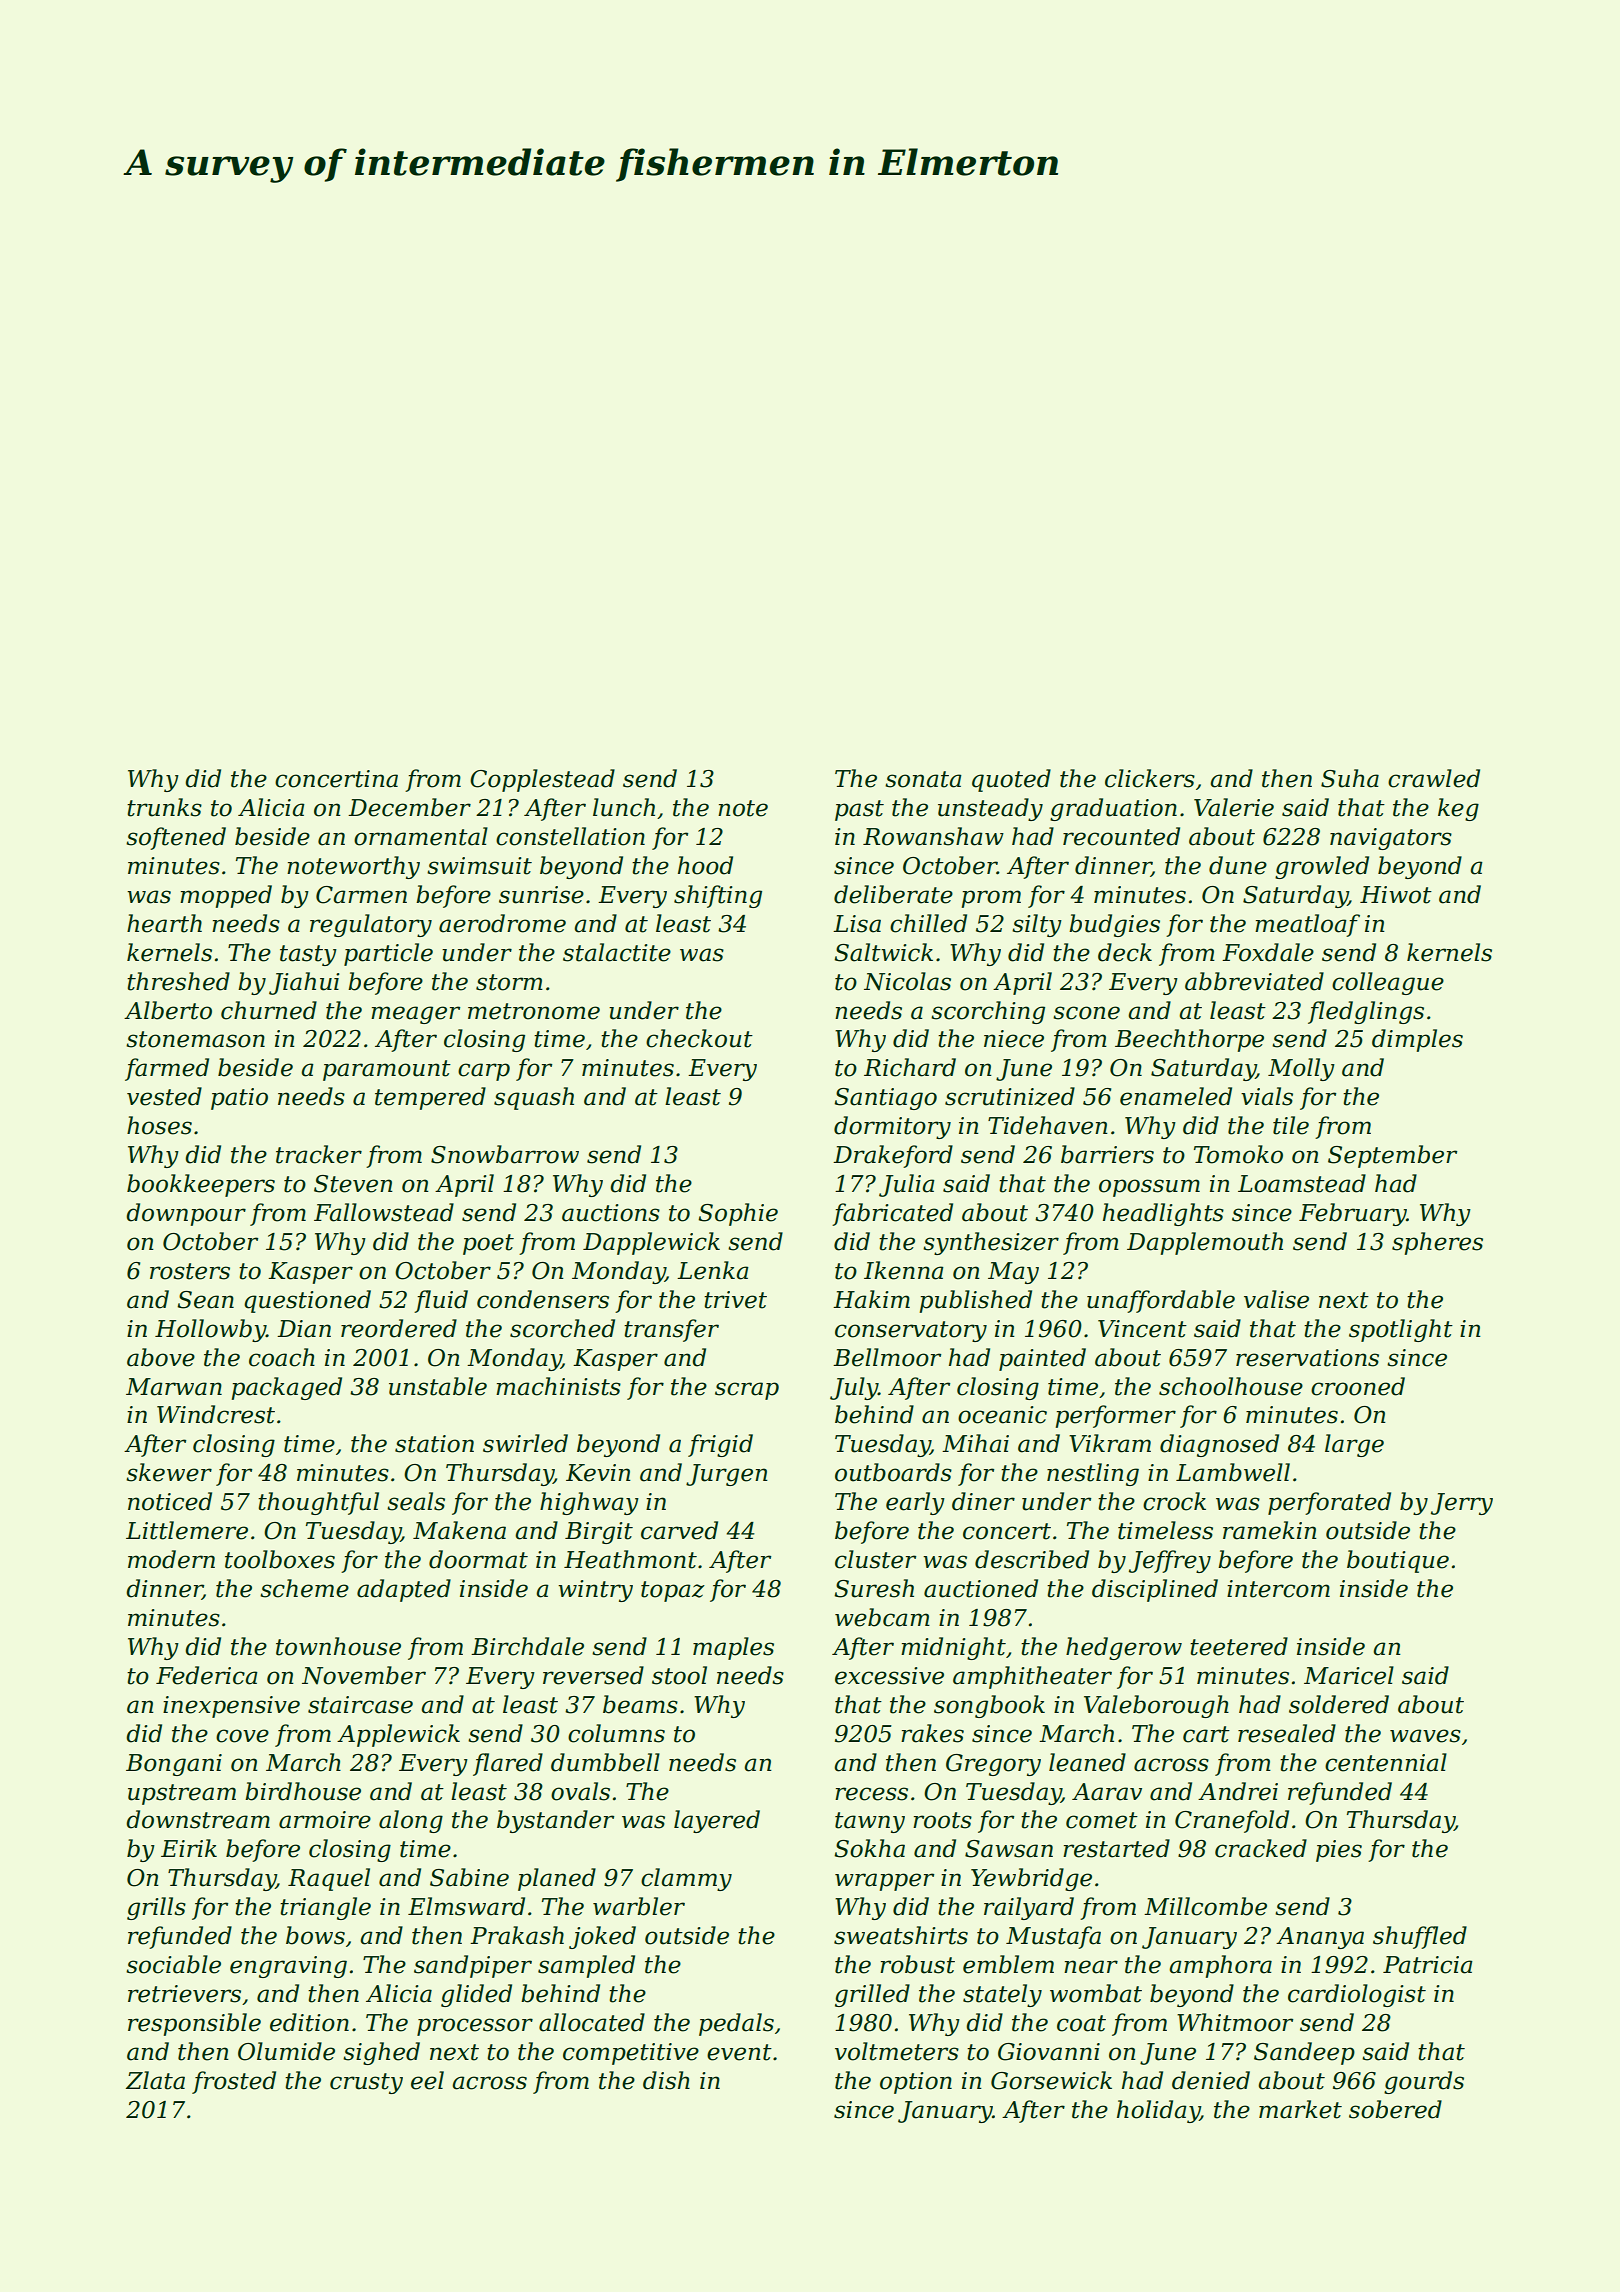 This page has width=1620, height=2292. What do you see at coordinates (1366, 1012) in the page?
I see `fledglings` at bounding box center [1366, 1012].
